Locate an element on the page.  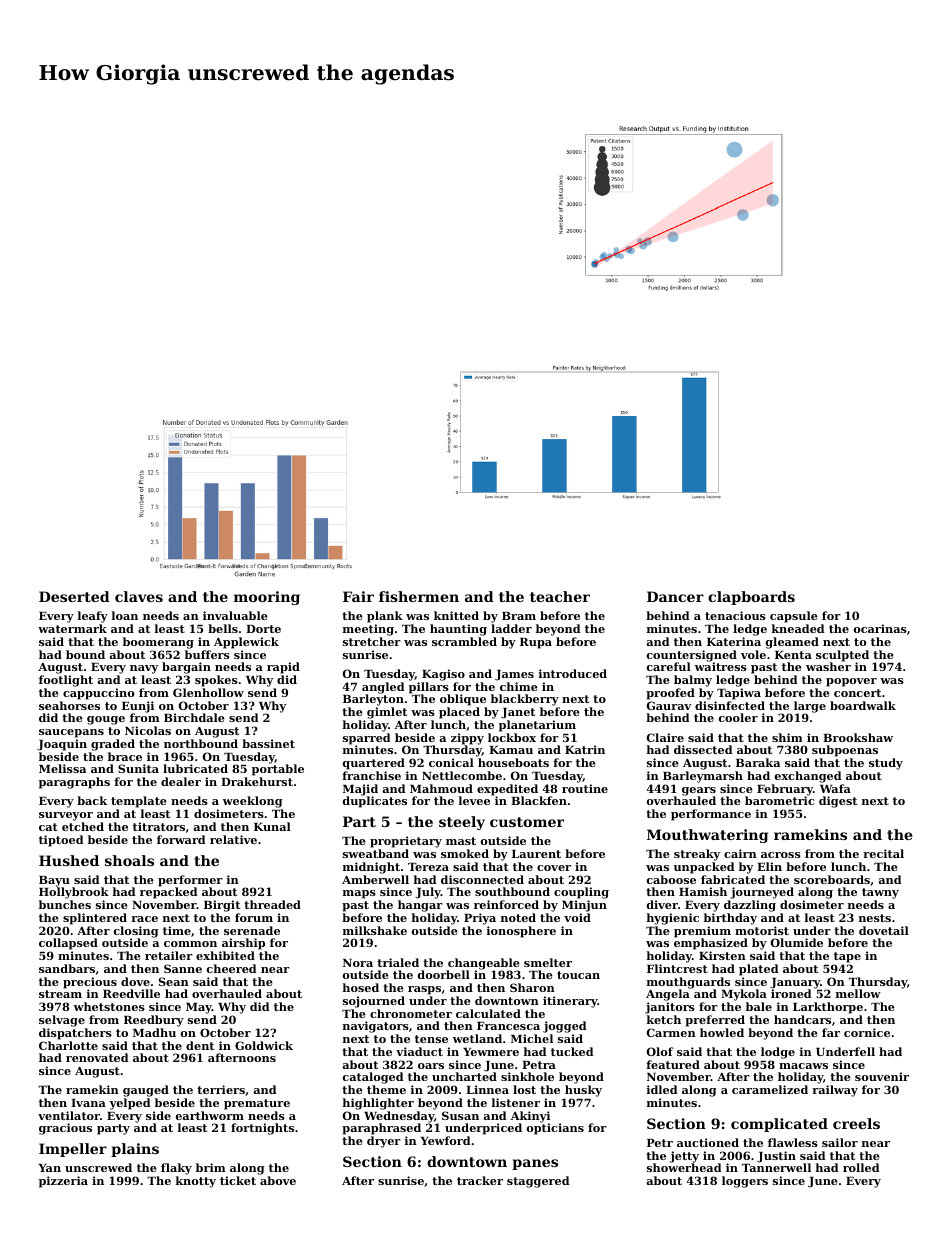
Yan is located at coordinates (49, 1168).
